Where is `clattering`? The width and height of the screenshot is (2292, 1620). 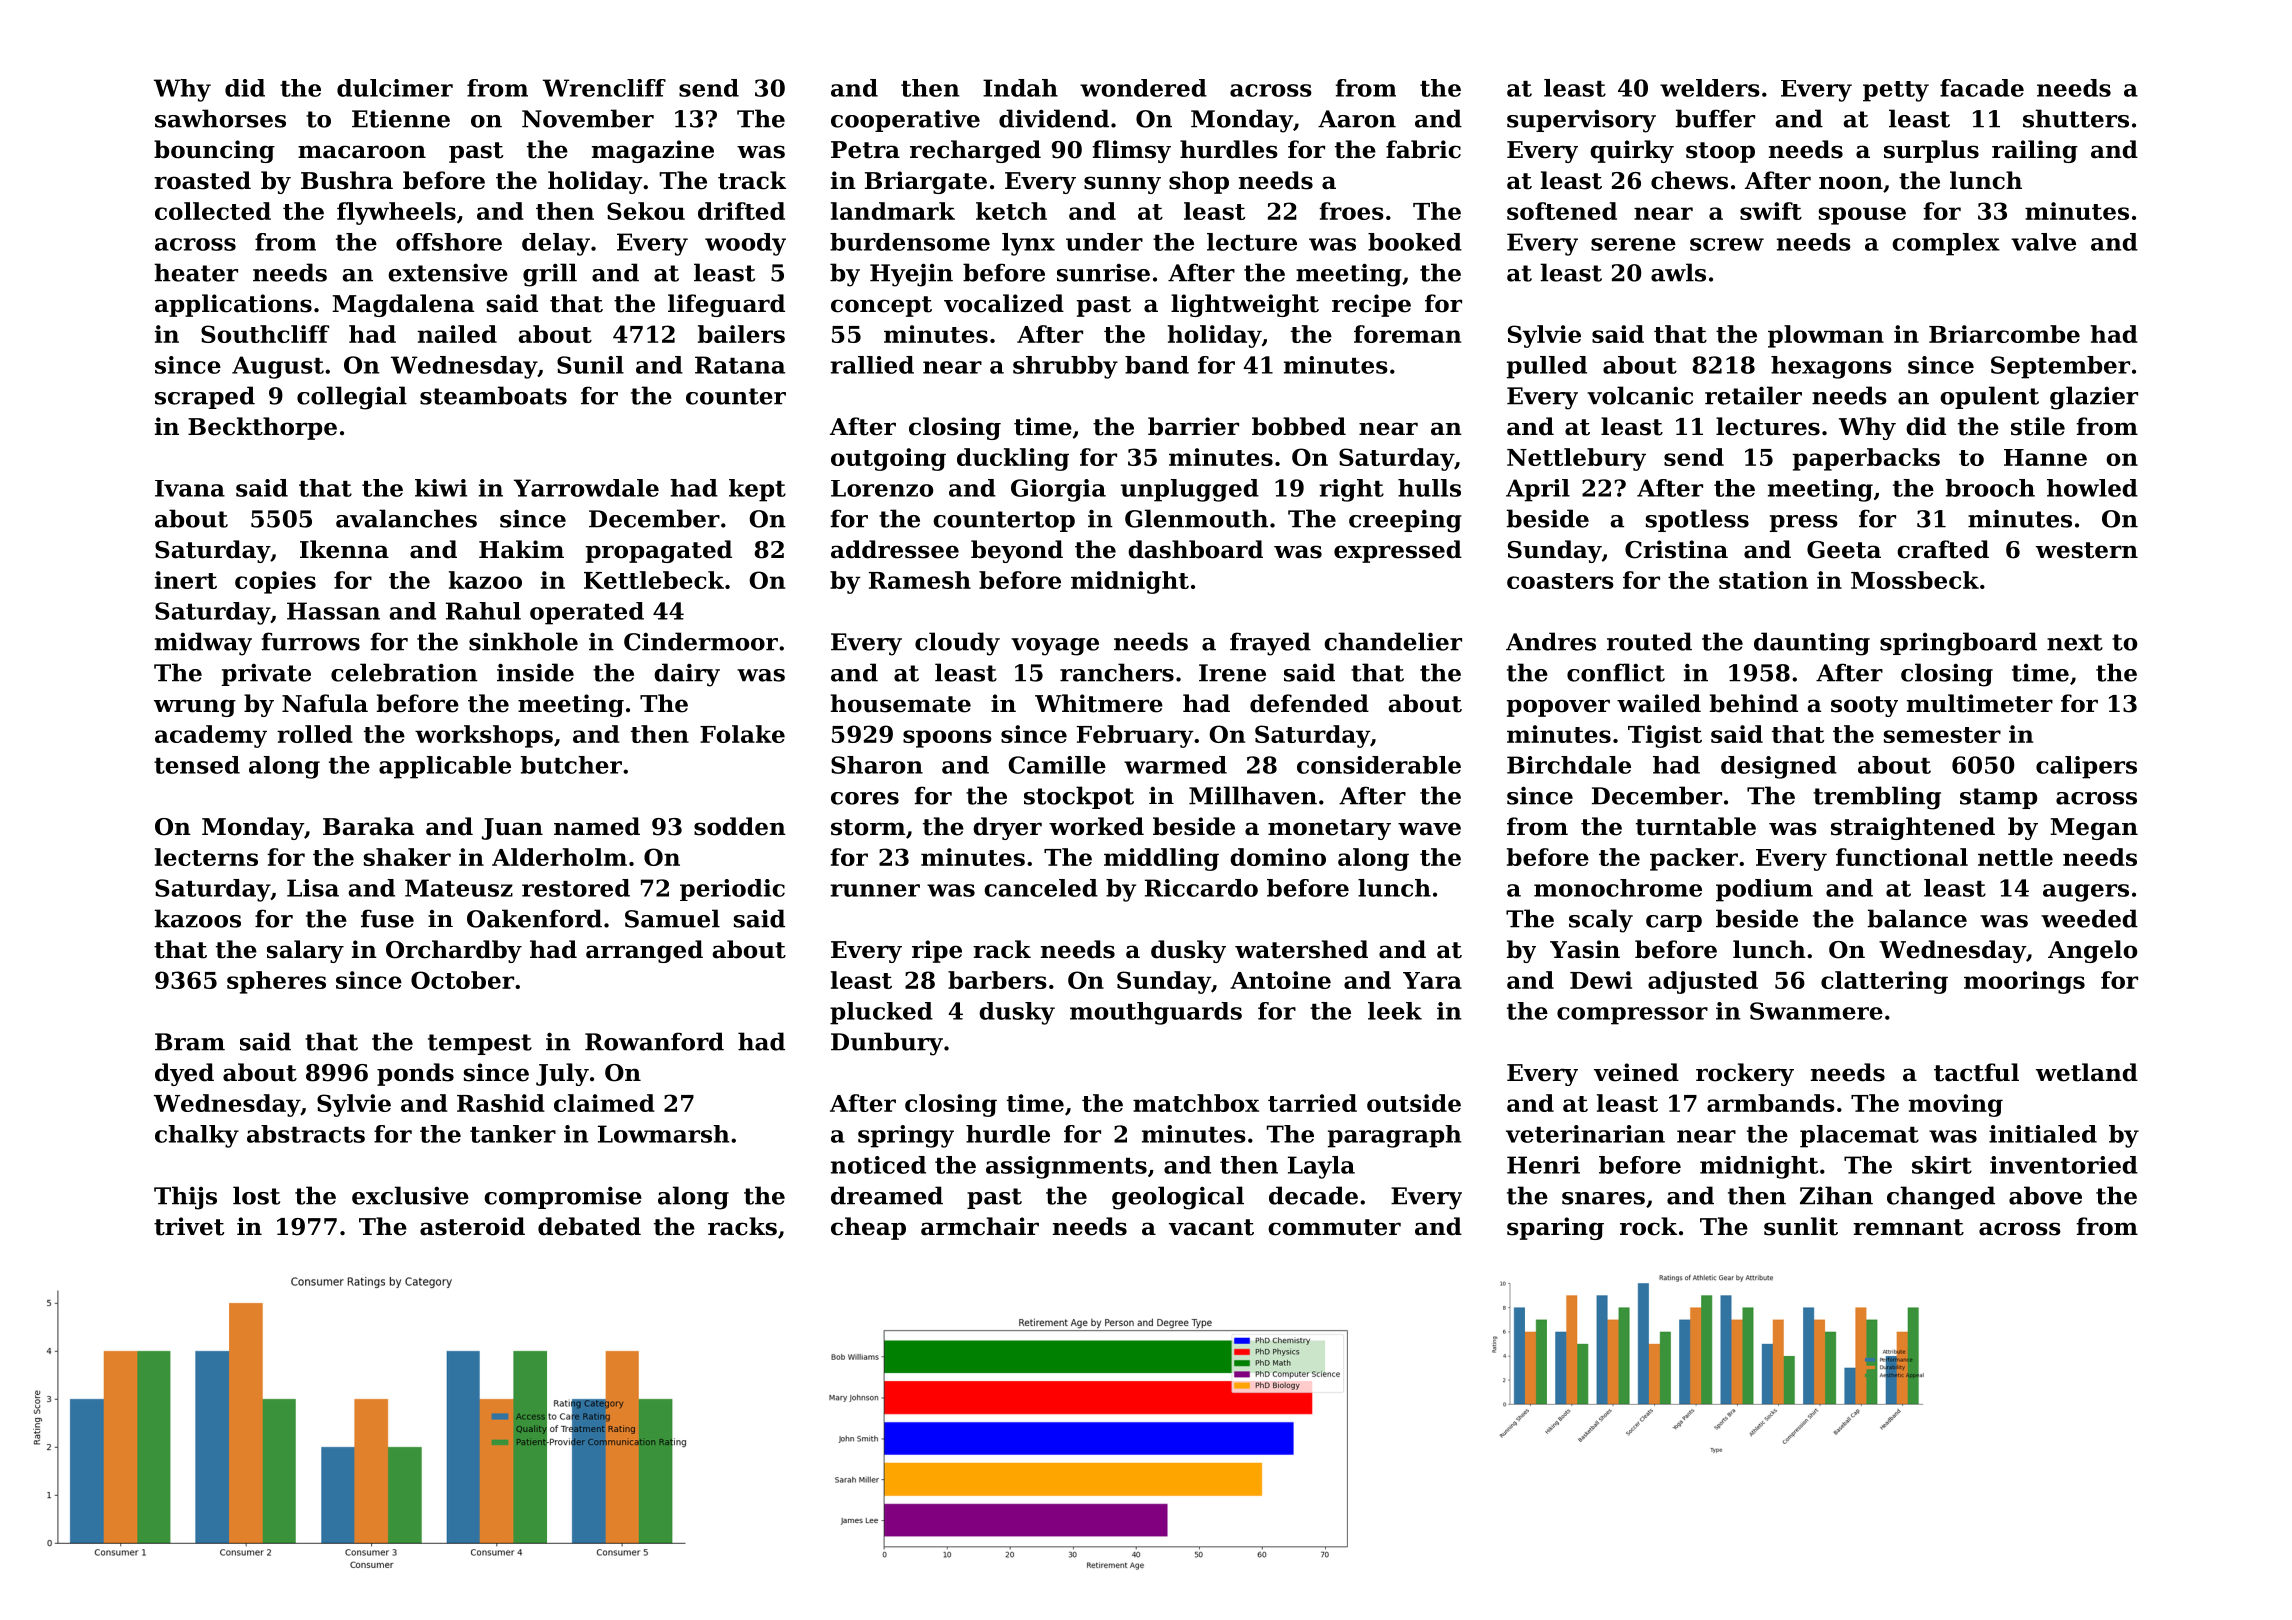
clattering is located at coordinates (1884, 982).
